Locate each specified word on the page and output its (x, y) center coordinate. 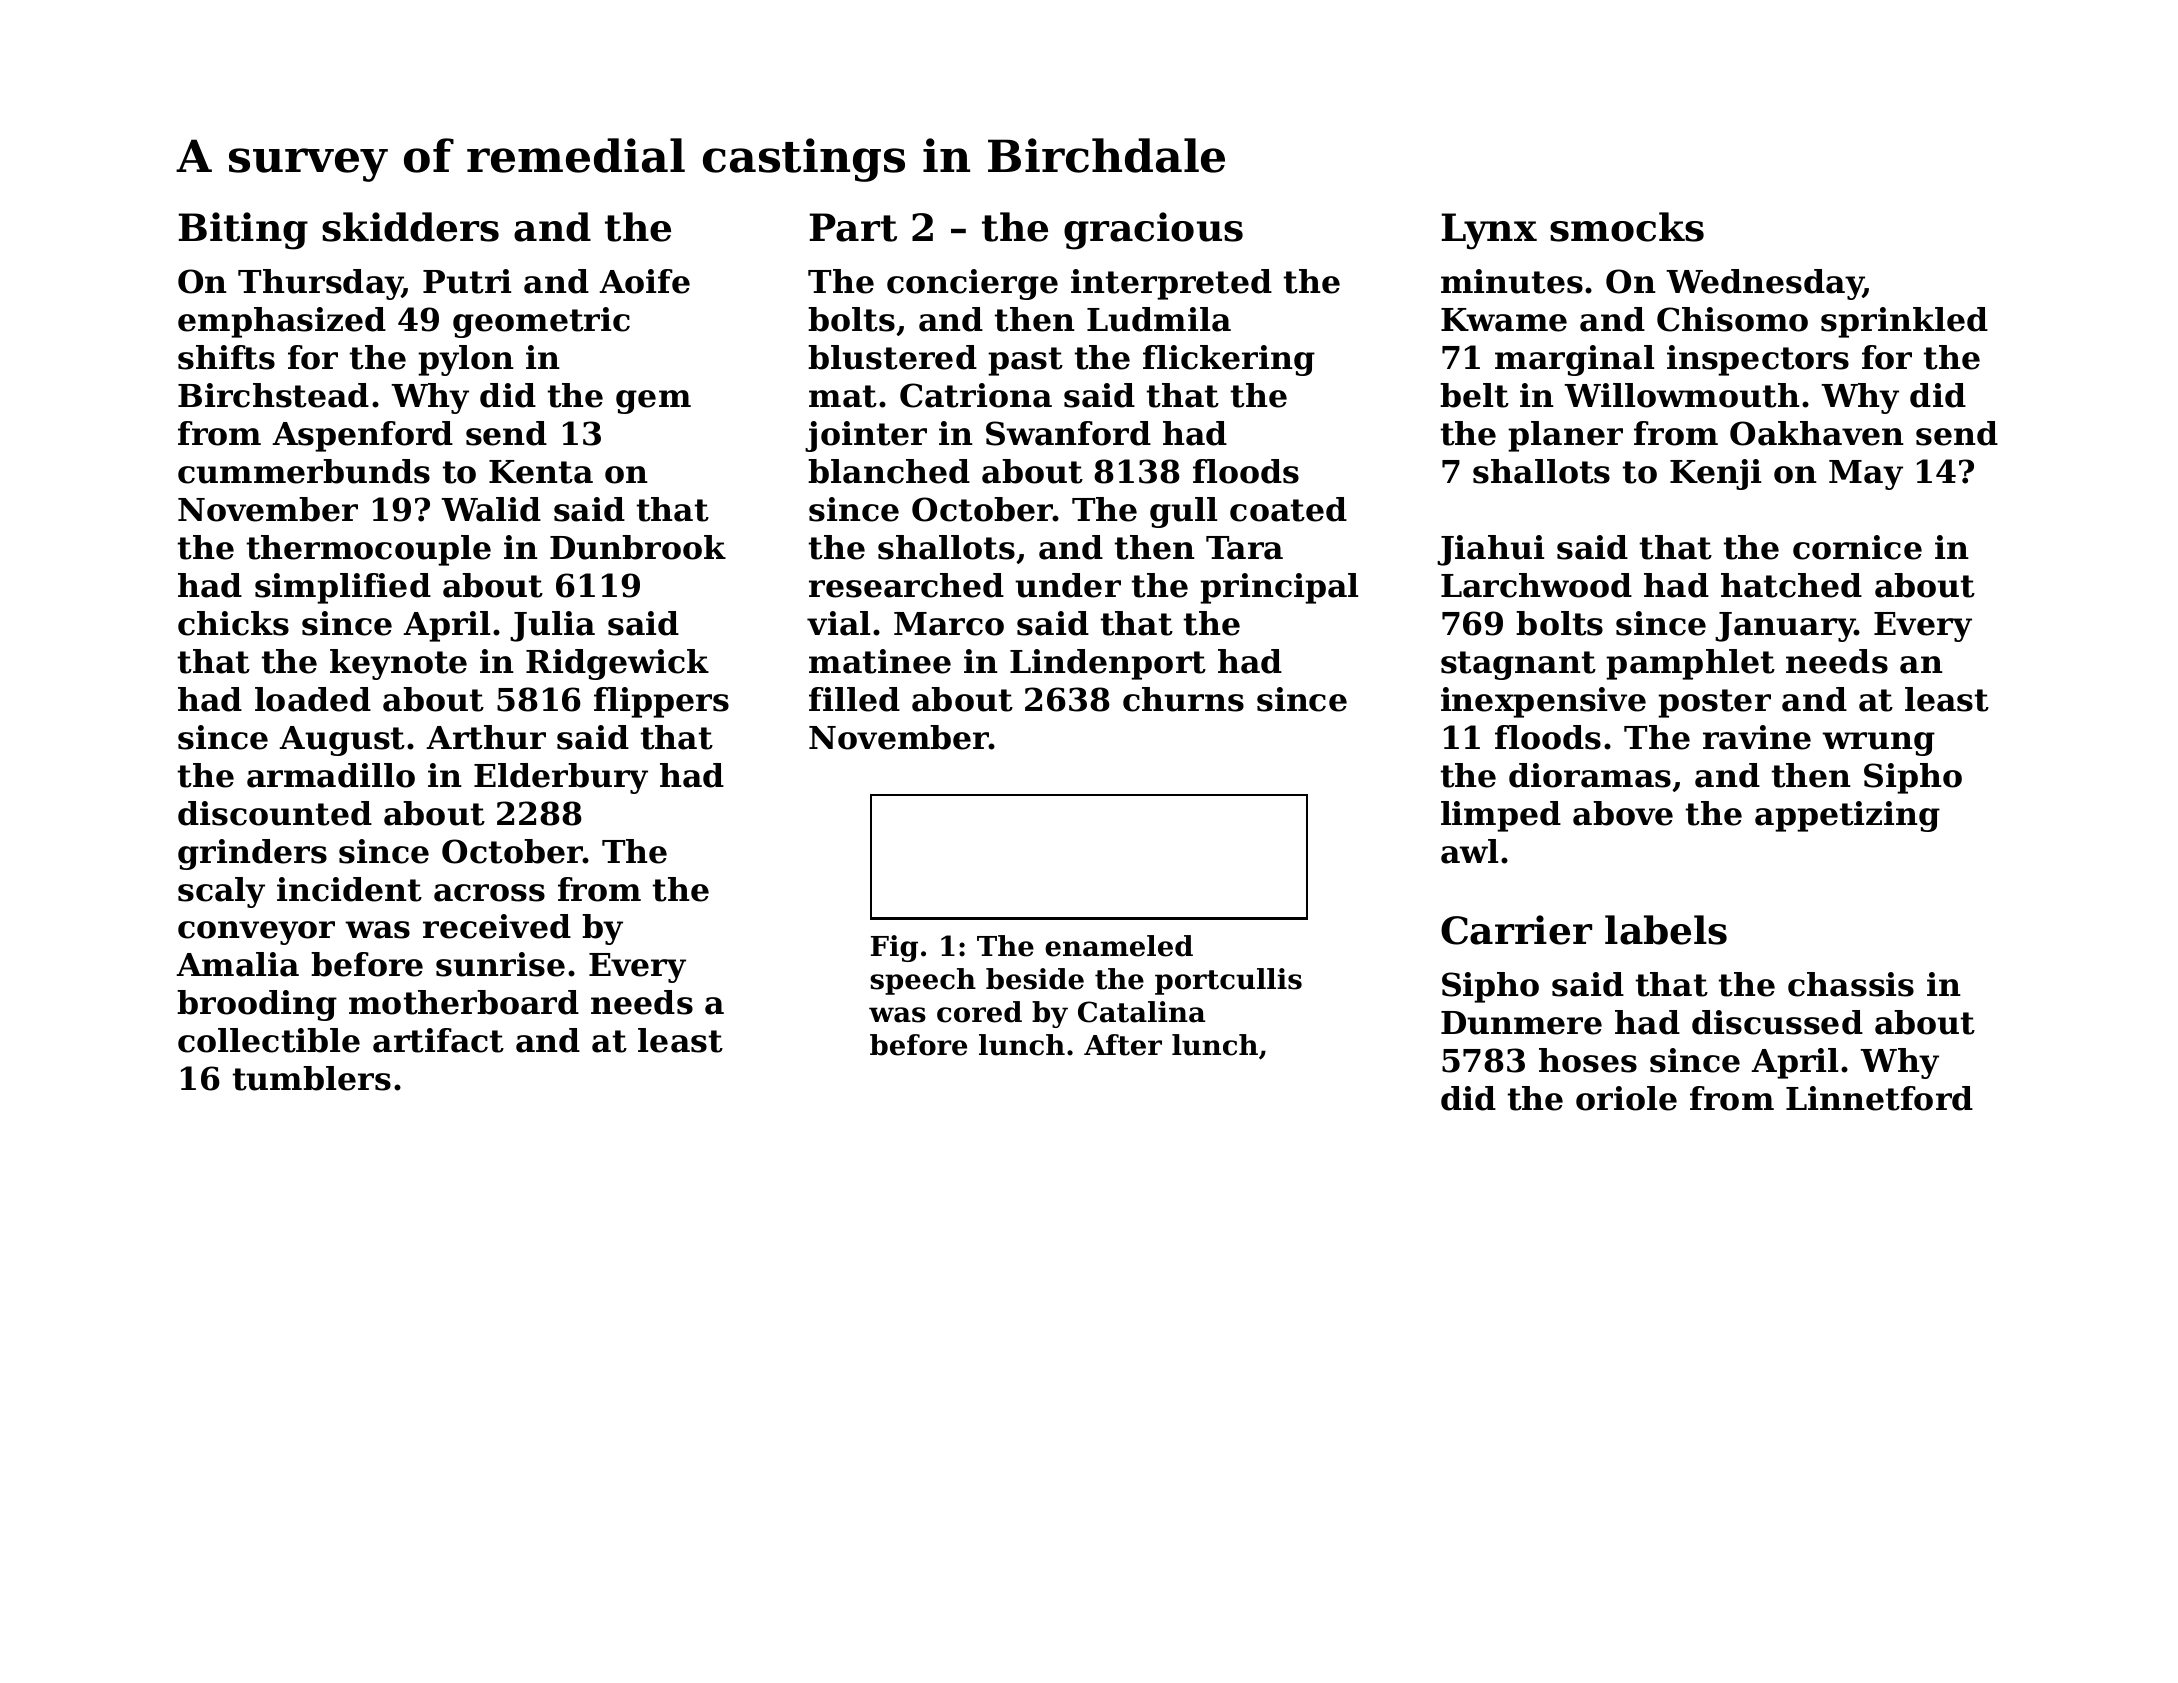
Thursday (320, 284)
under (1068, 585)
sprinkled (1904, 322)
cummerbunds (304, 471)
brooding (257, 1005)
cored (979, 1012)
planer (1565, 436)
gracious (1153, 231)
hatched (1791, 585)
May (1866, 475)
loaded (313, 699)
